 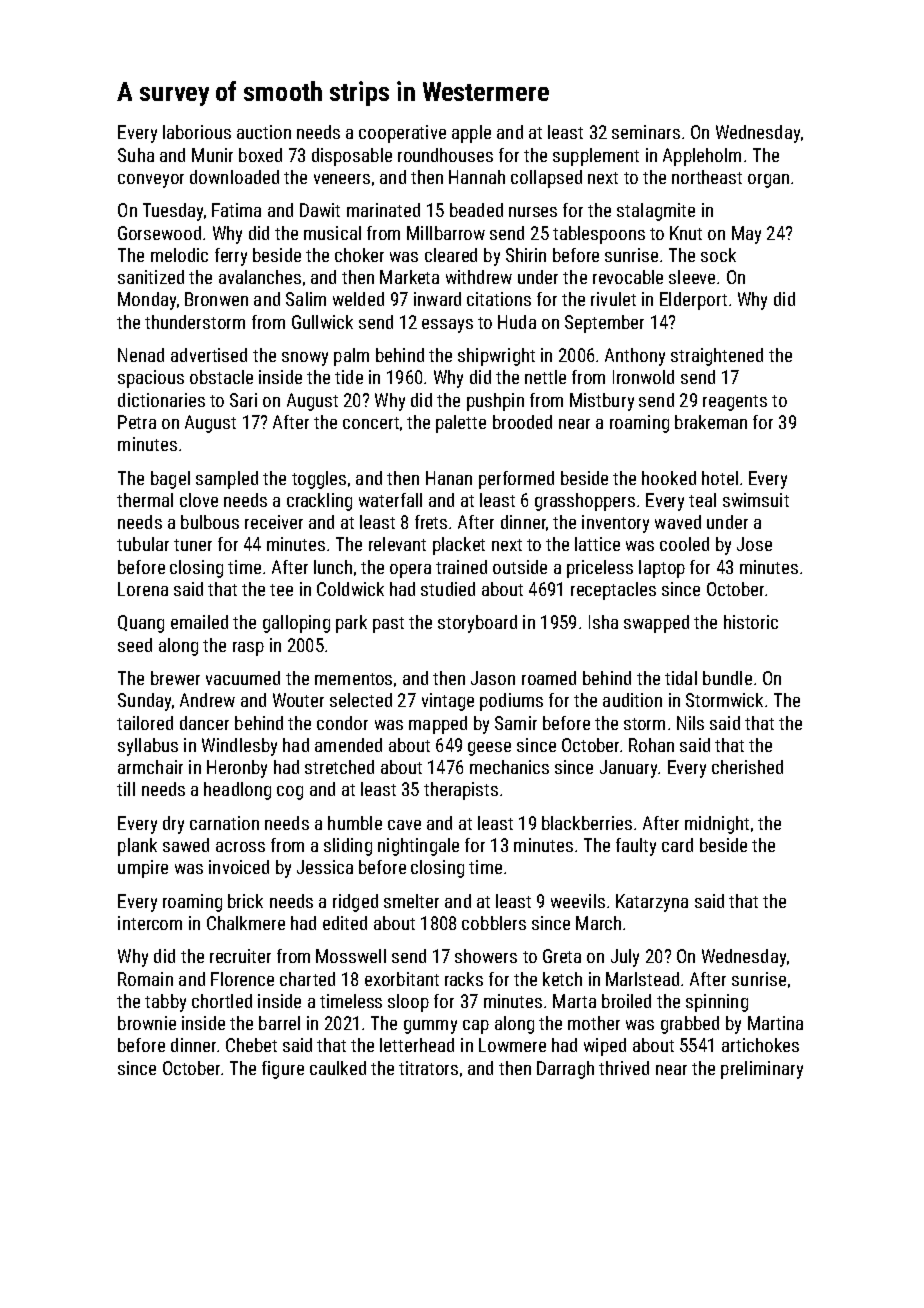 What do you see at coordinates (150, 923) in the screenshot?
I see `intercom` at bounding box center [150, 923].
